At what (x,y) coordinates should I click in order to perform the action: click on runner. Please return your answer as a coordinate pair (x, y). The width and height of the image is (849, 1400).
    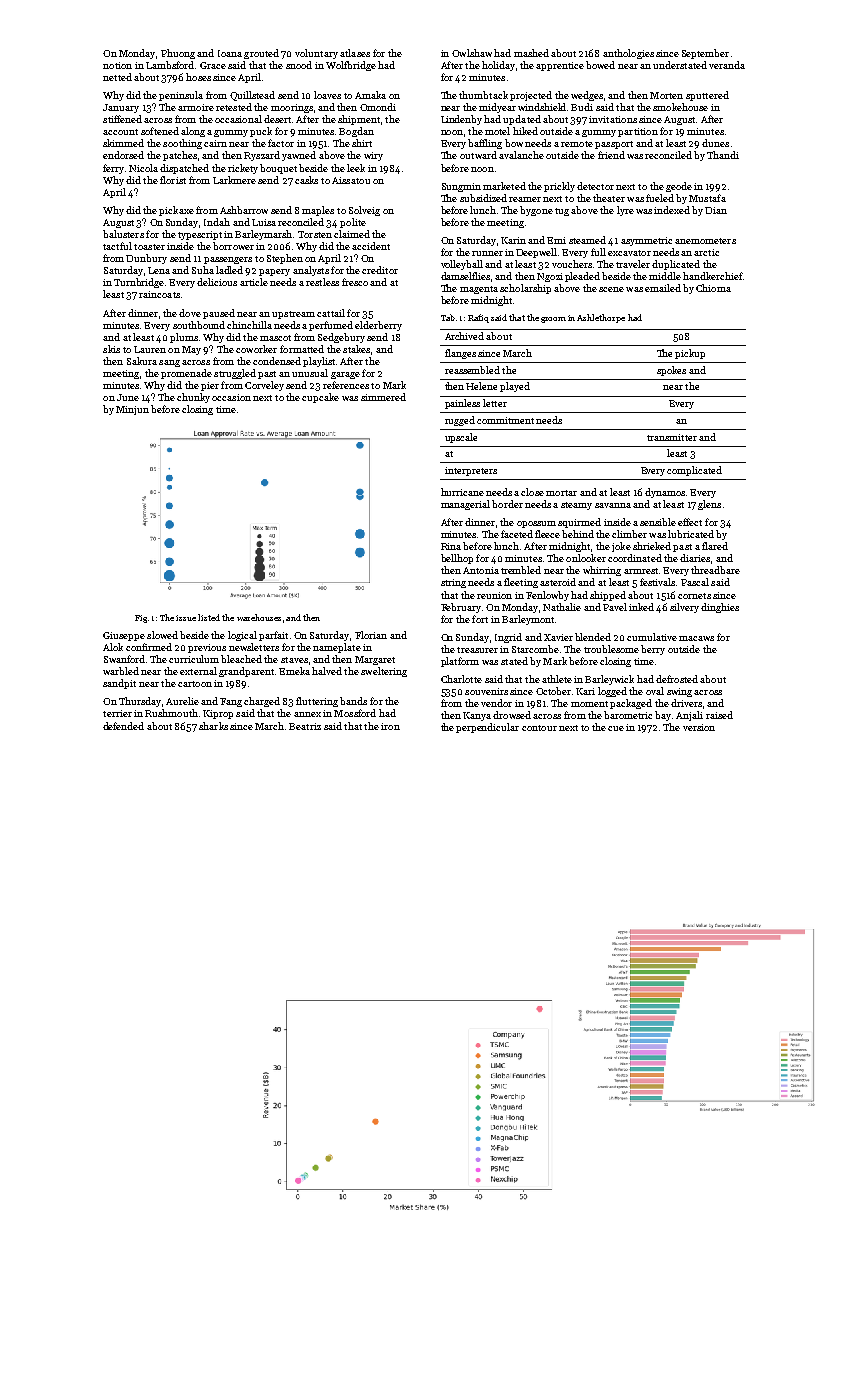
    Looking at the image, I should click on (487, 253).
